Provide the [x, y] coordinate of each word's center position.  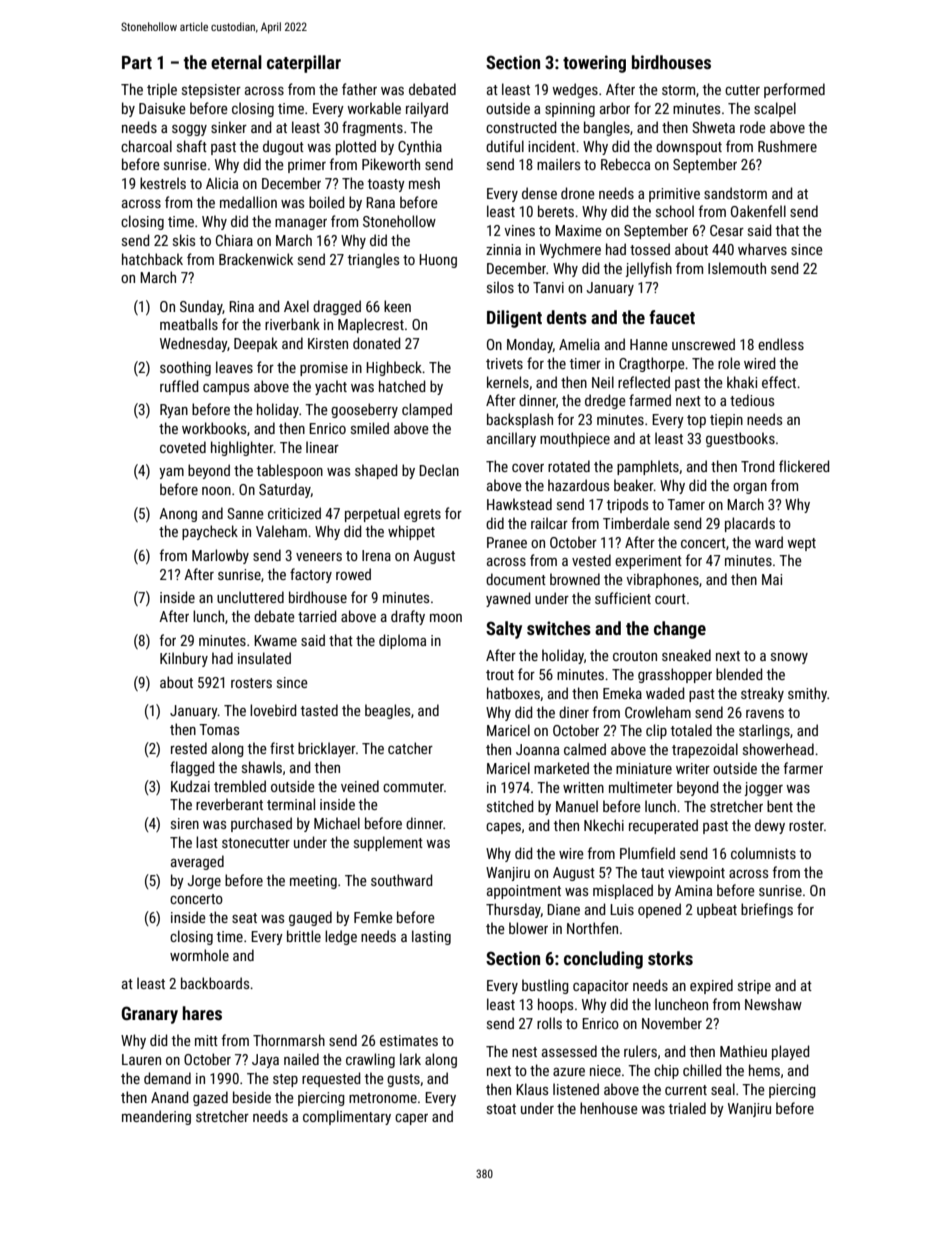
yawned [508, 599]
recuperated [663, 826]
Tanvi [548, 287]
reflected [644, 382]
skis [184, 240]
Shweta [713, 127]
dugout [283, 147]
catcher [410, 748]
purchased [261, 824]
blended [739, 674]
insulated [264, 658]
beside [252, 1097]
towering [594, 64]
